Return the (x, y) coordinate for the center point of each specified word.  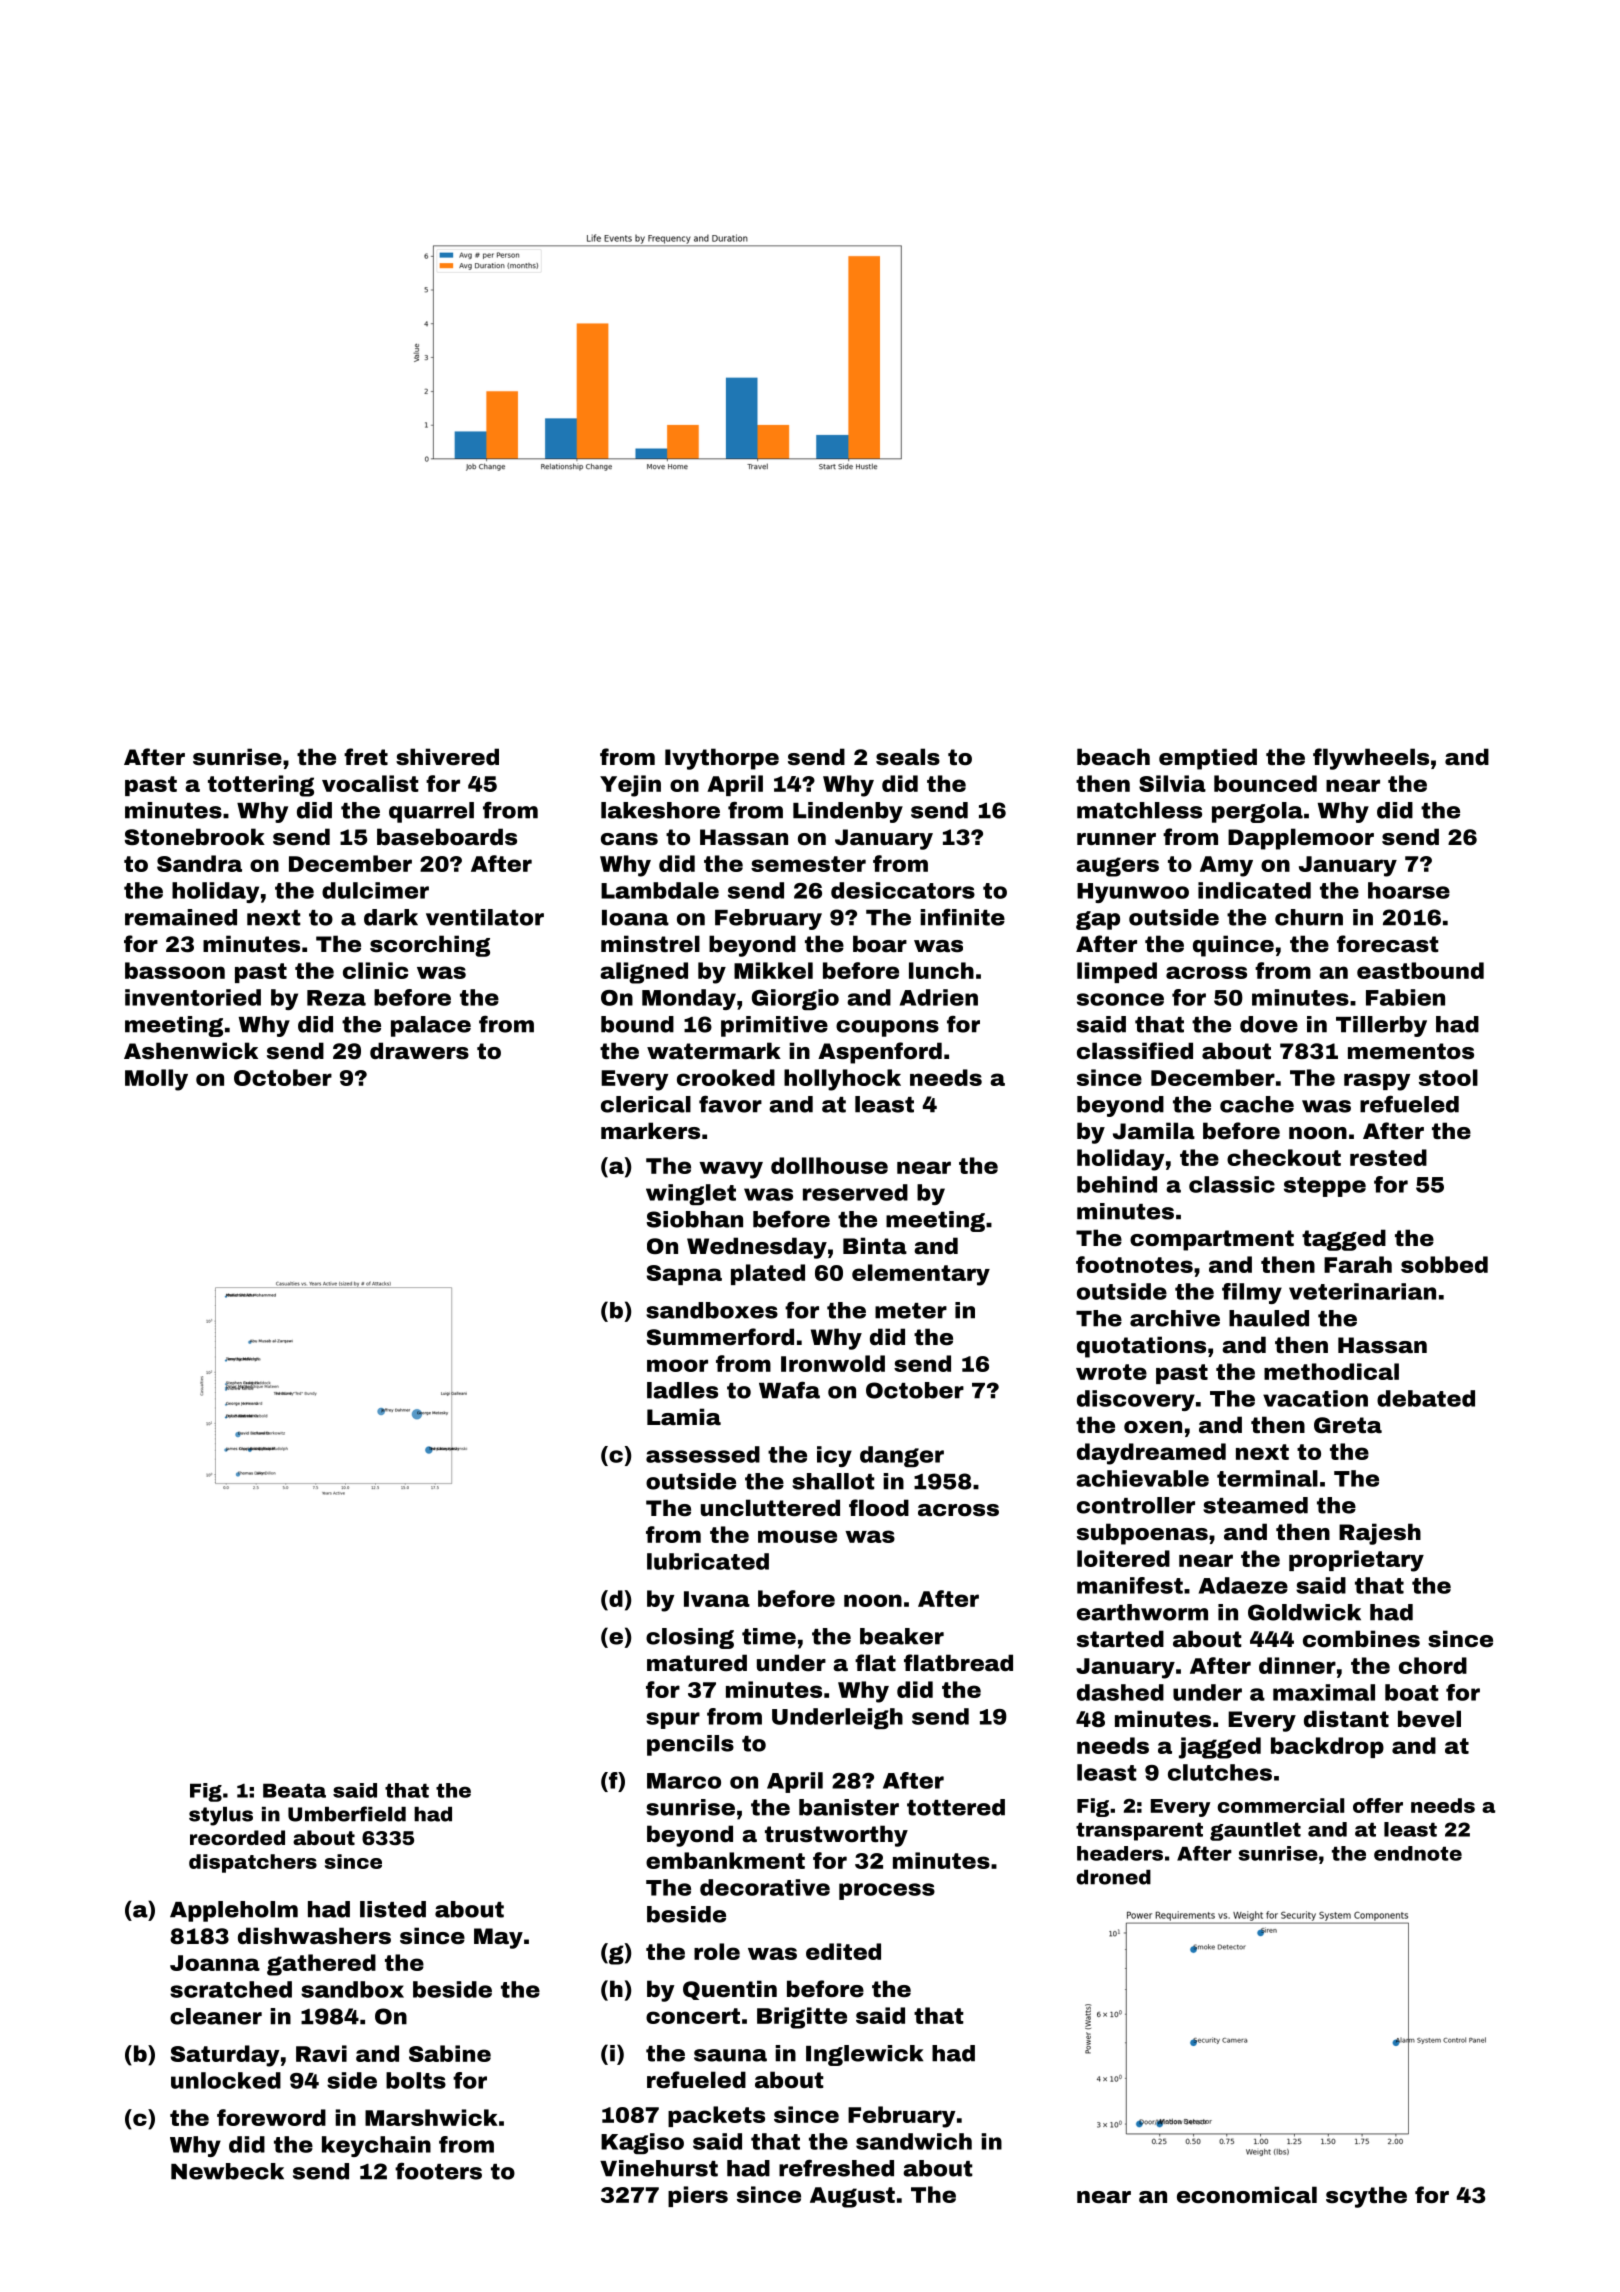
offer (1378, 1805)
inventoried (193, 997)
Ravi (321, 2053)
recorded (237, 1837)
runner (1116, 839)
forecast (1388, 944)
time (769, 1636)
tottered (956, 1807)
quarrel (431, 812)
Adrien (939, 997)
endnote (1418, 1853)
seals (908, 757)
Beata (294, 1790)
